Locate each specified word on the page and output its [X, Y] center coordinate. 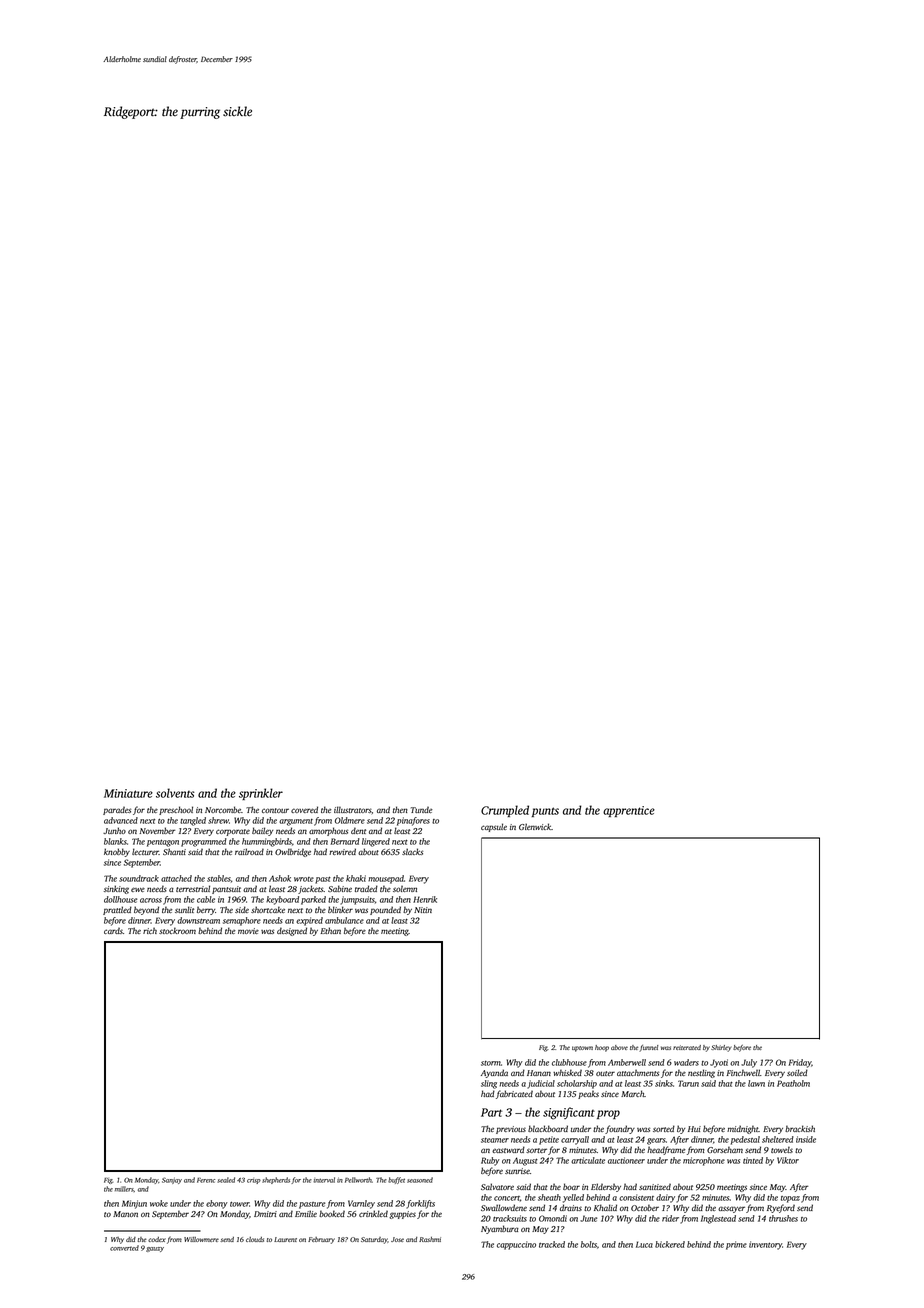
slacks [412, 851]
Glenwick [535, 826]
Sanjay [172, 1180]
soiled [797, 1072]
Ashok [280, 878]
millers [124, 1189]
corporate [233, 832]
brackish [800, 1128]
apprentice [629, 811]
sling [489, 1084]
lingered [376, 842]
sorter [536, 1150]
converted [124, 1248]
